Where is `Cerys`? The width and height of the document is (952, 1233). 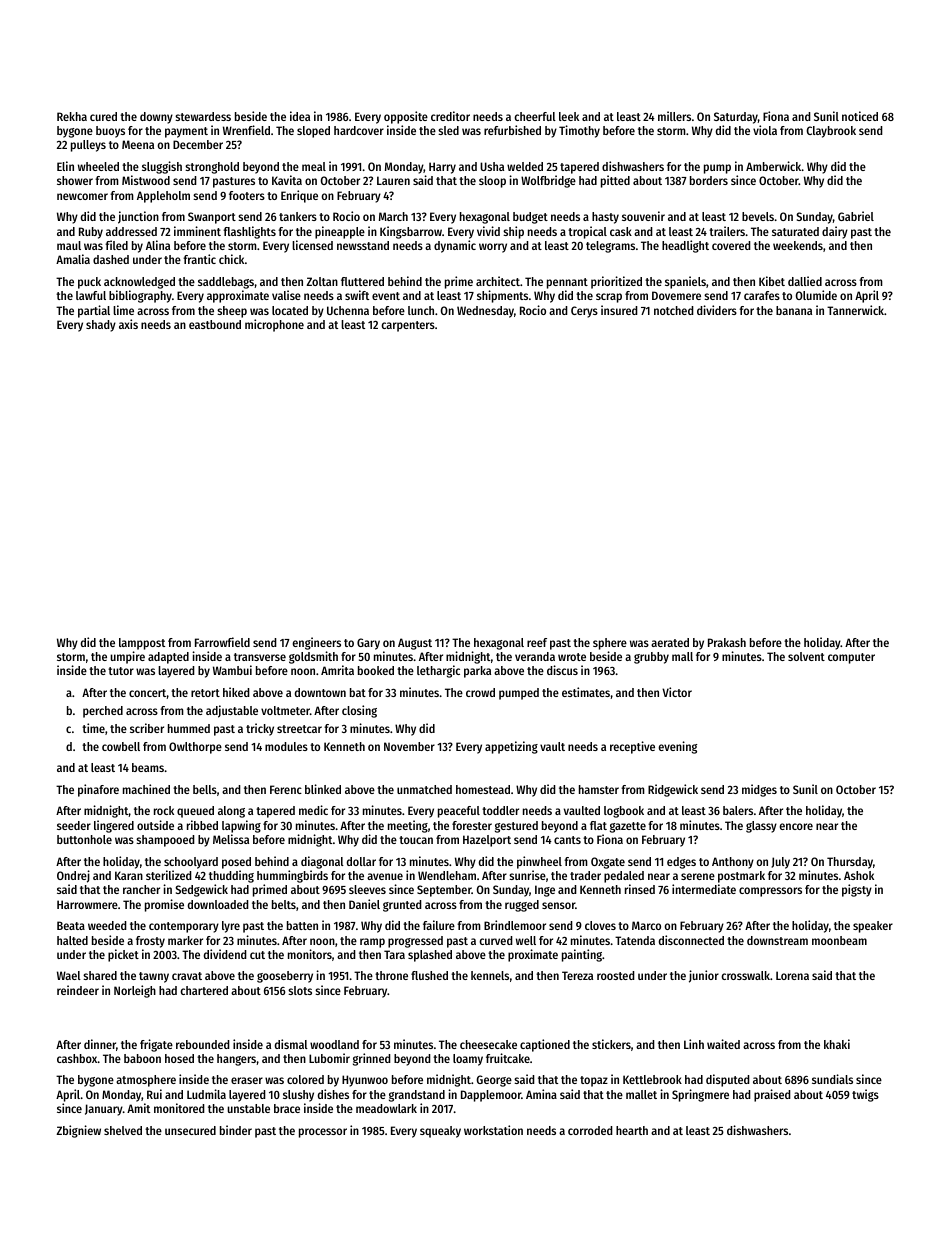
Cerys is located at coordinates (584, 312).
